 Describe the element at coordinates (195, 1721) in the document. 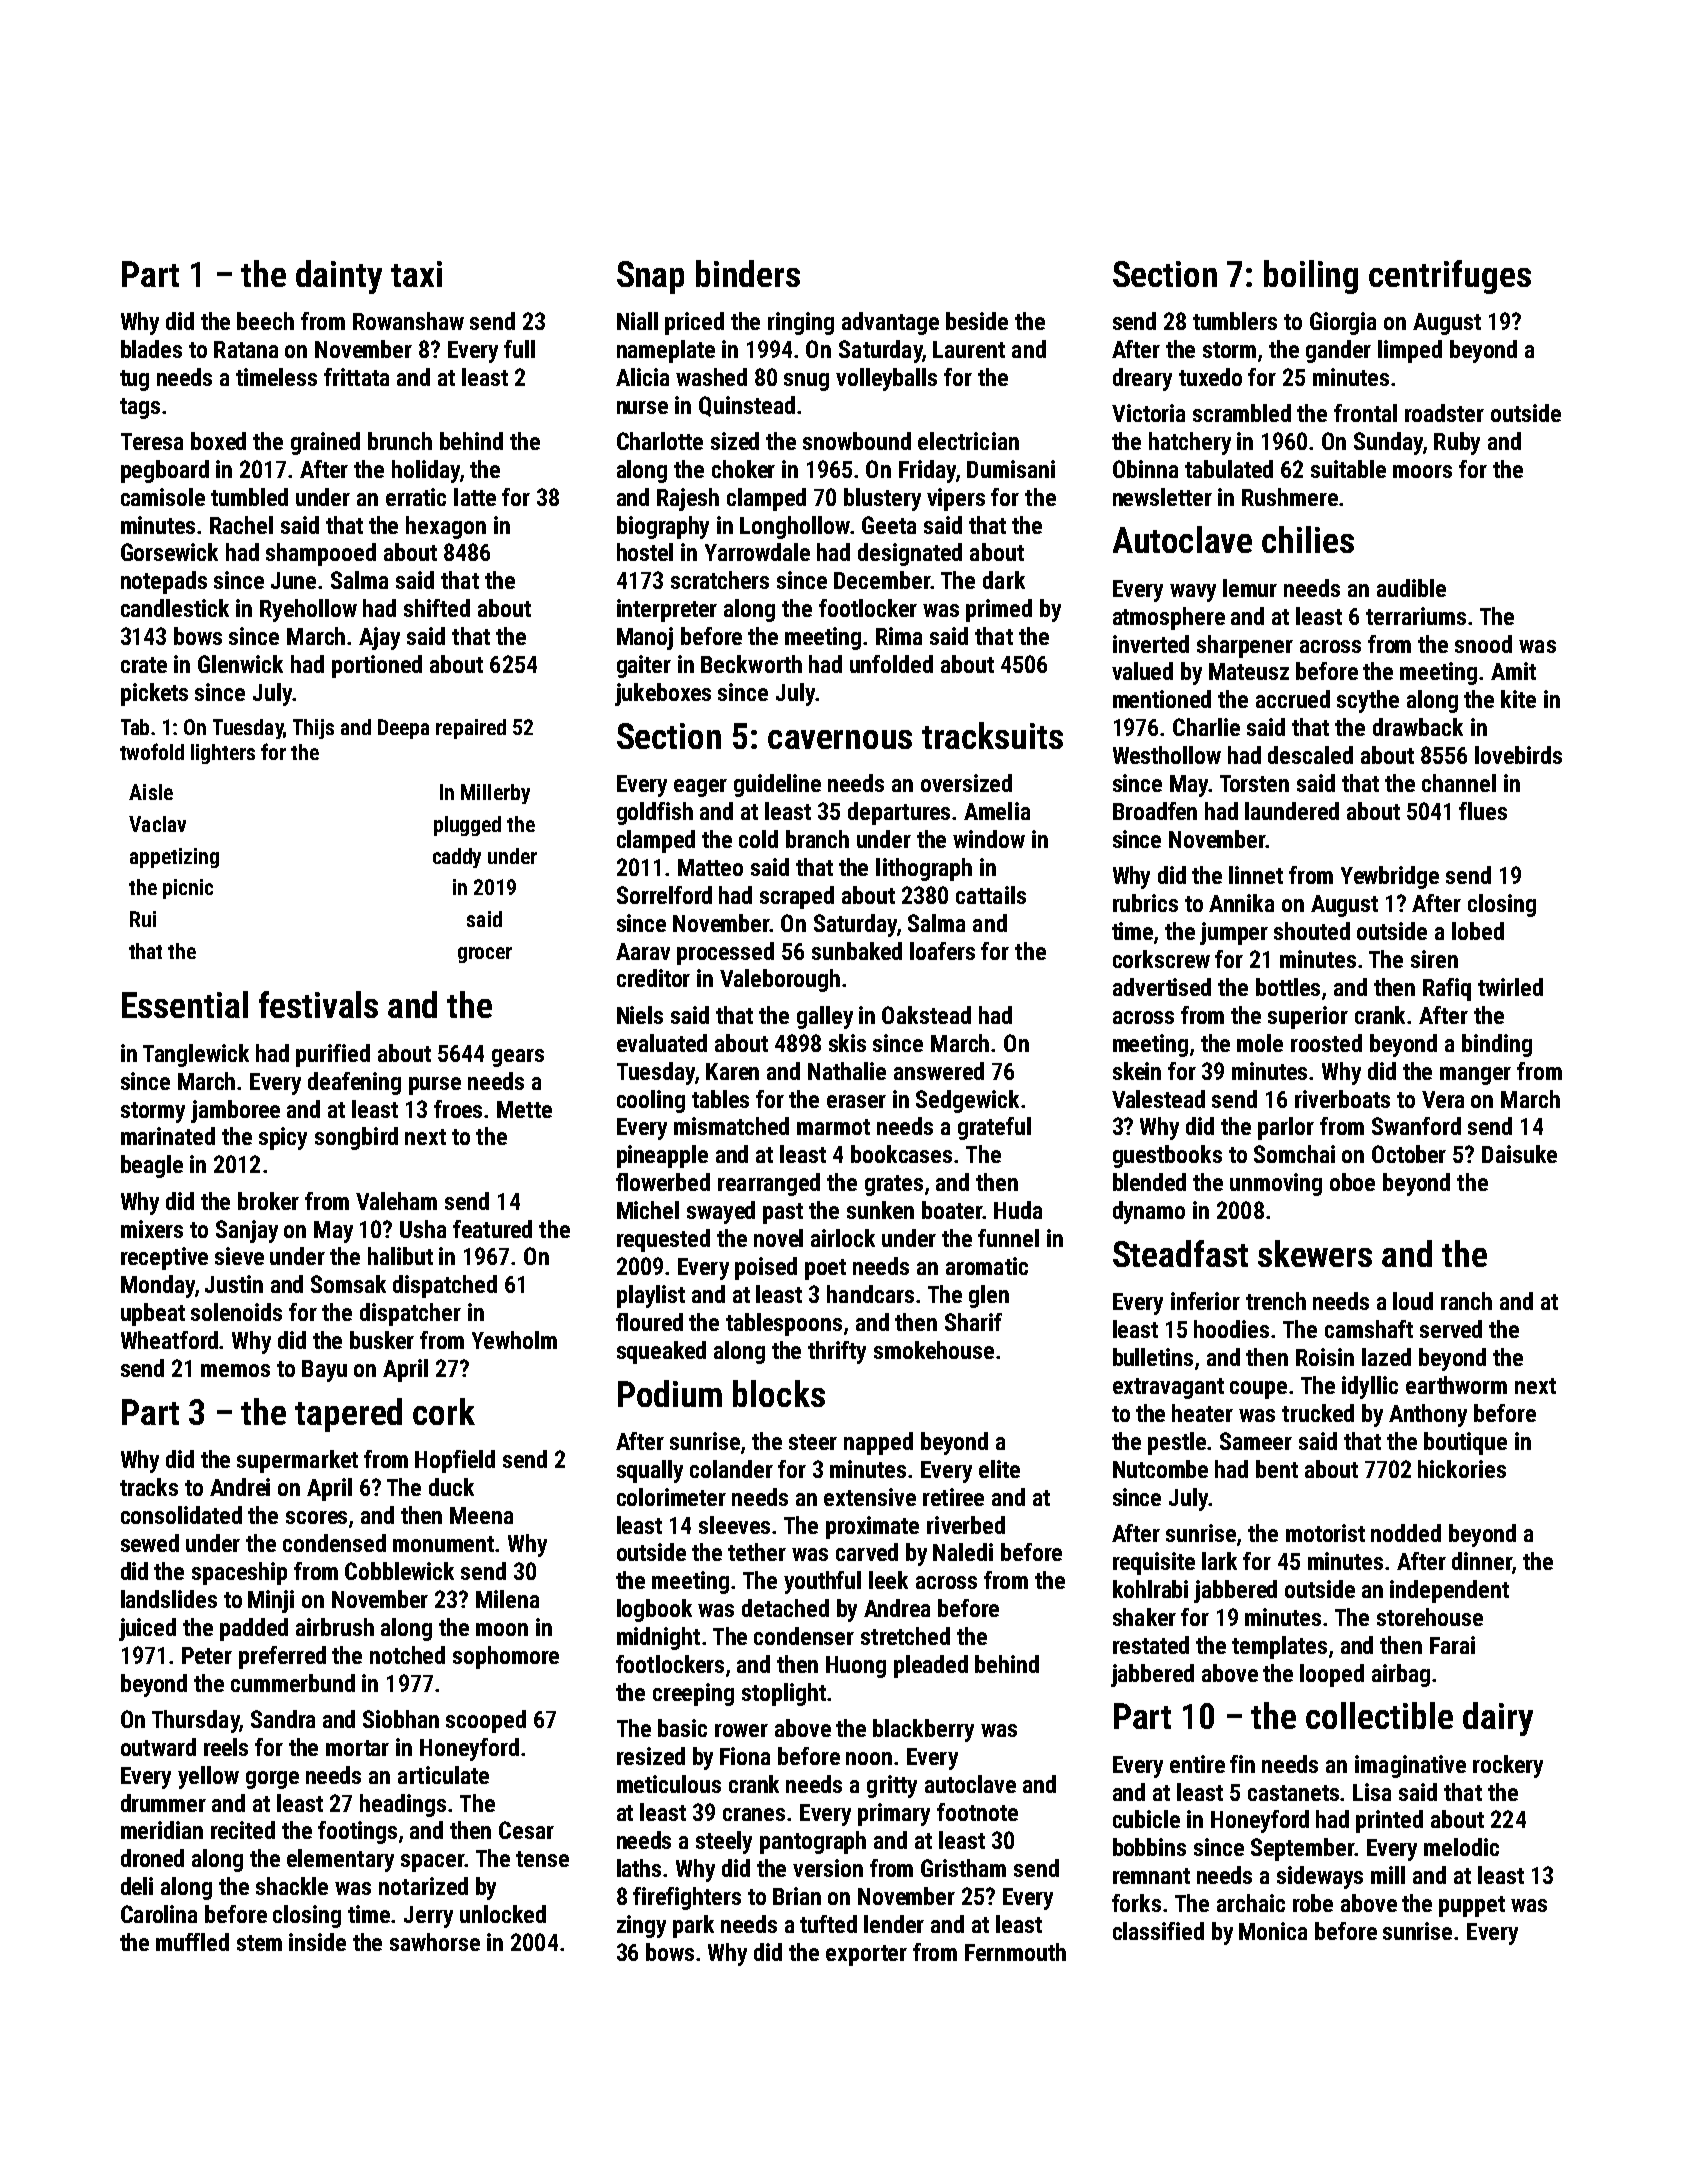

I see `Thursday` at that location.
